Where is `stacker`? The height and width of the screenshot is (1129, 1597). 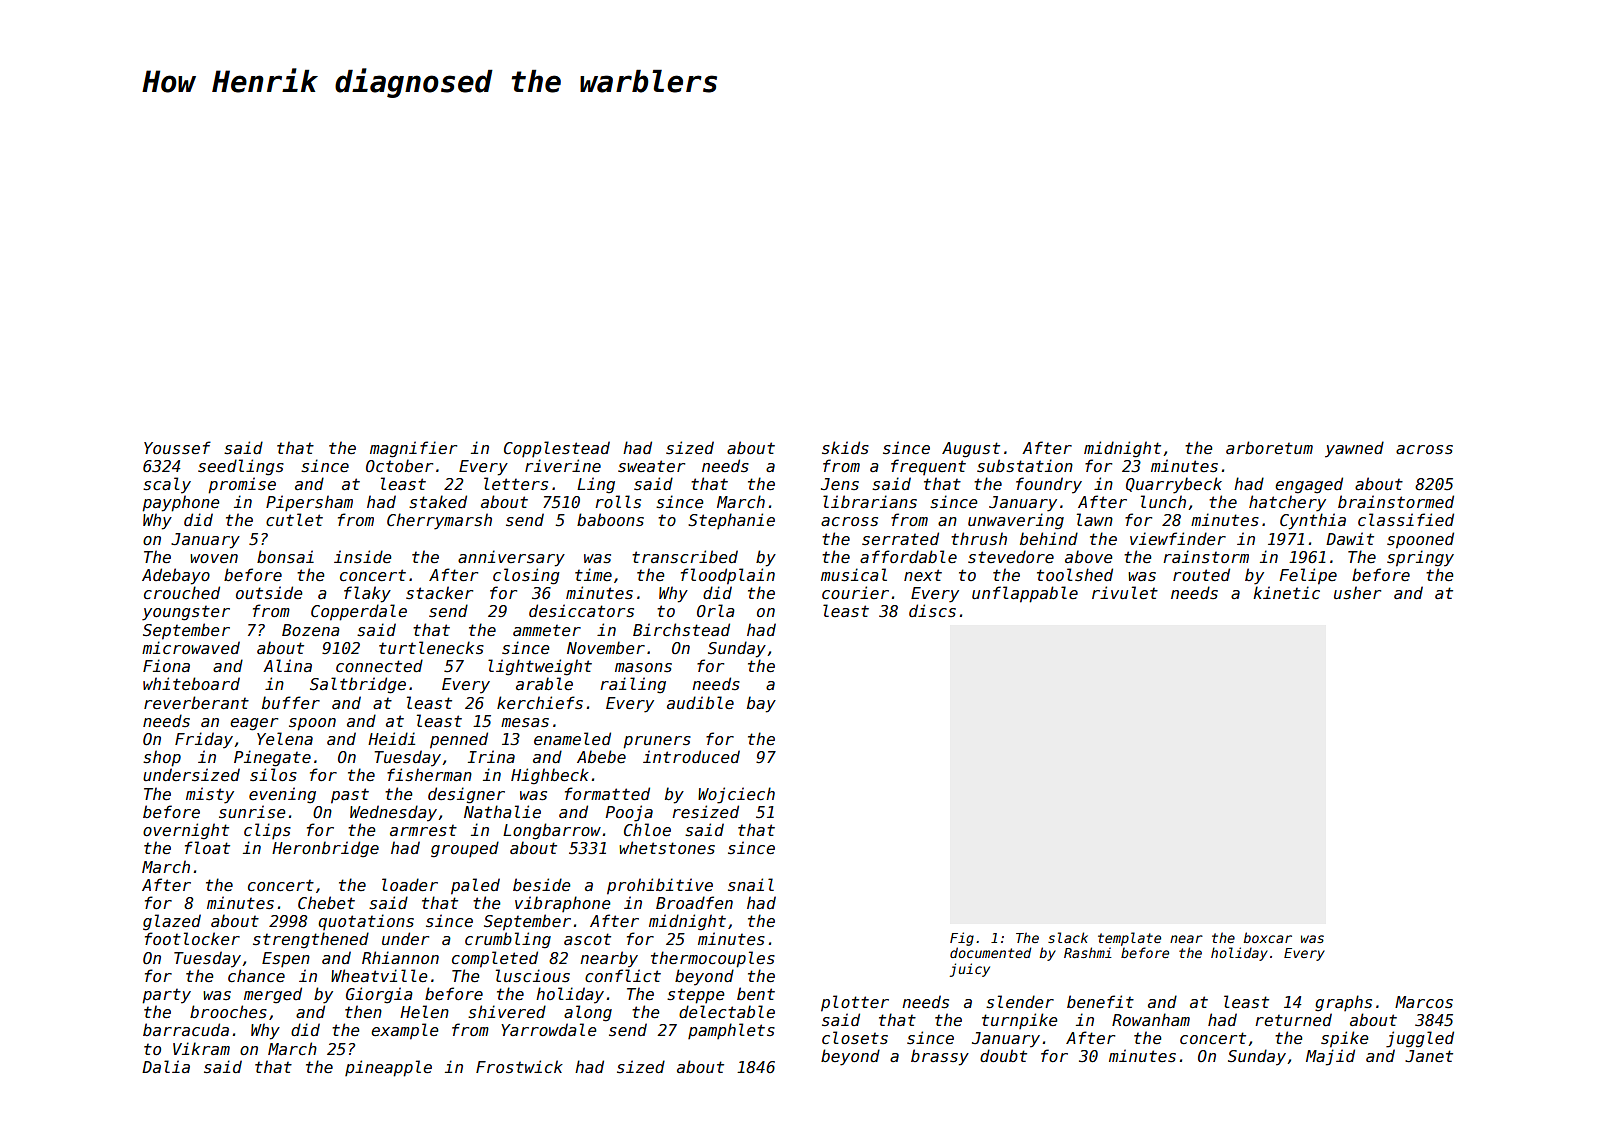 stacker is located at coordinates (439, 592).
